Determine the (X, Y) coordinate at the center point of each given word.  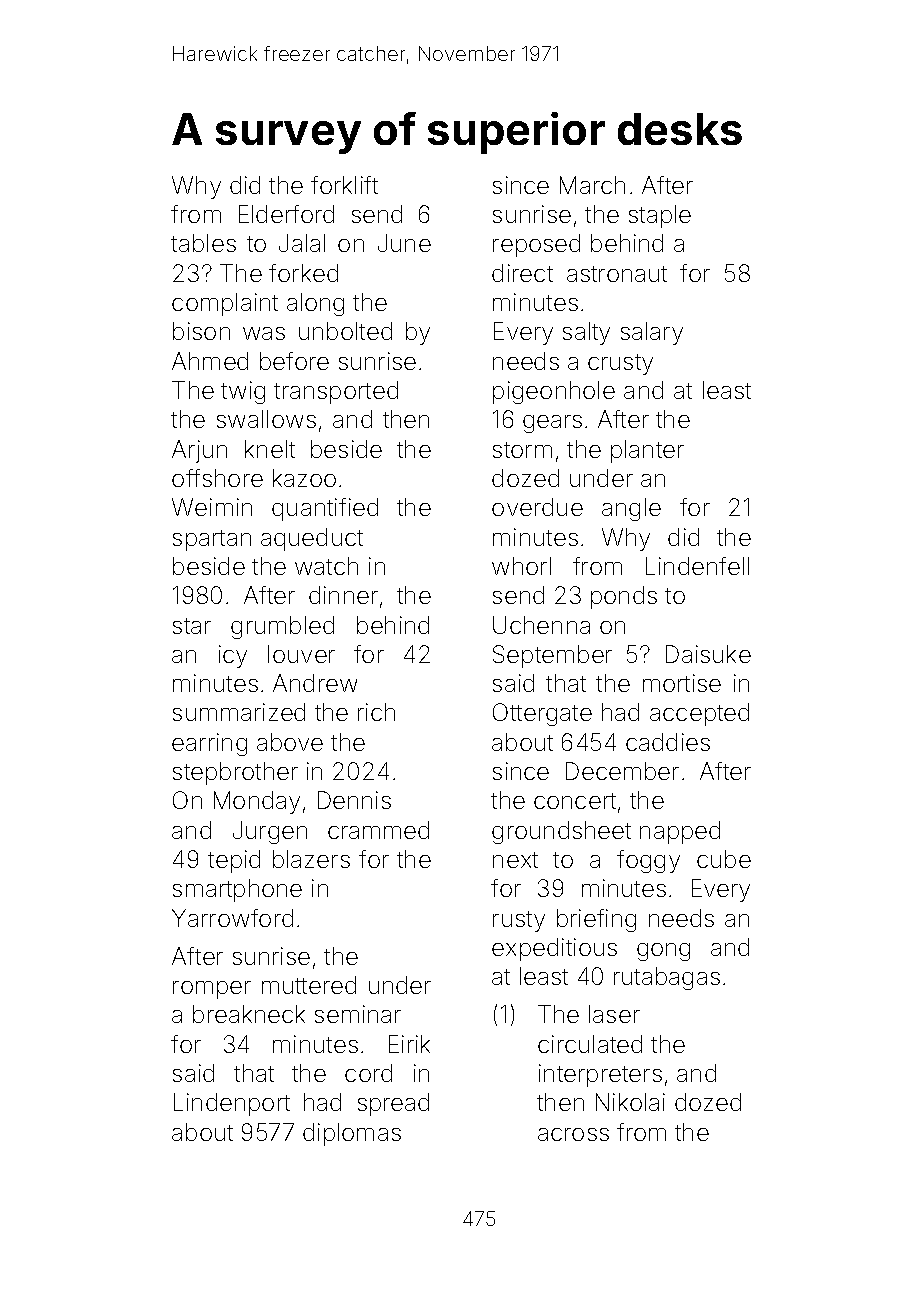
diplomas (352, 1134)
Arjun (199, 451)
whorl (521, 566)
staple (660, 216)
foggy (648, 861)
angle (631, 509)
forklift (344, 185)
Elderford (286, 214)
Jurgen (270, 832)
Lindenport (232, 1104)
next (515, 860)
